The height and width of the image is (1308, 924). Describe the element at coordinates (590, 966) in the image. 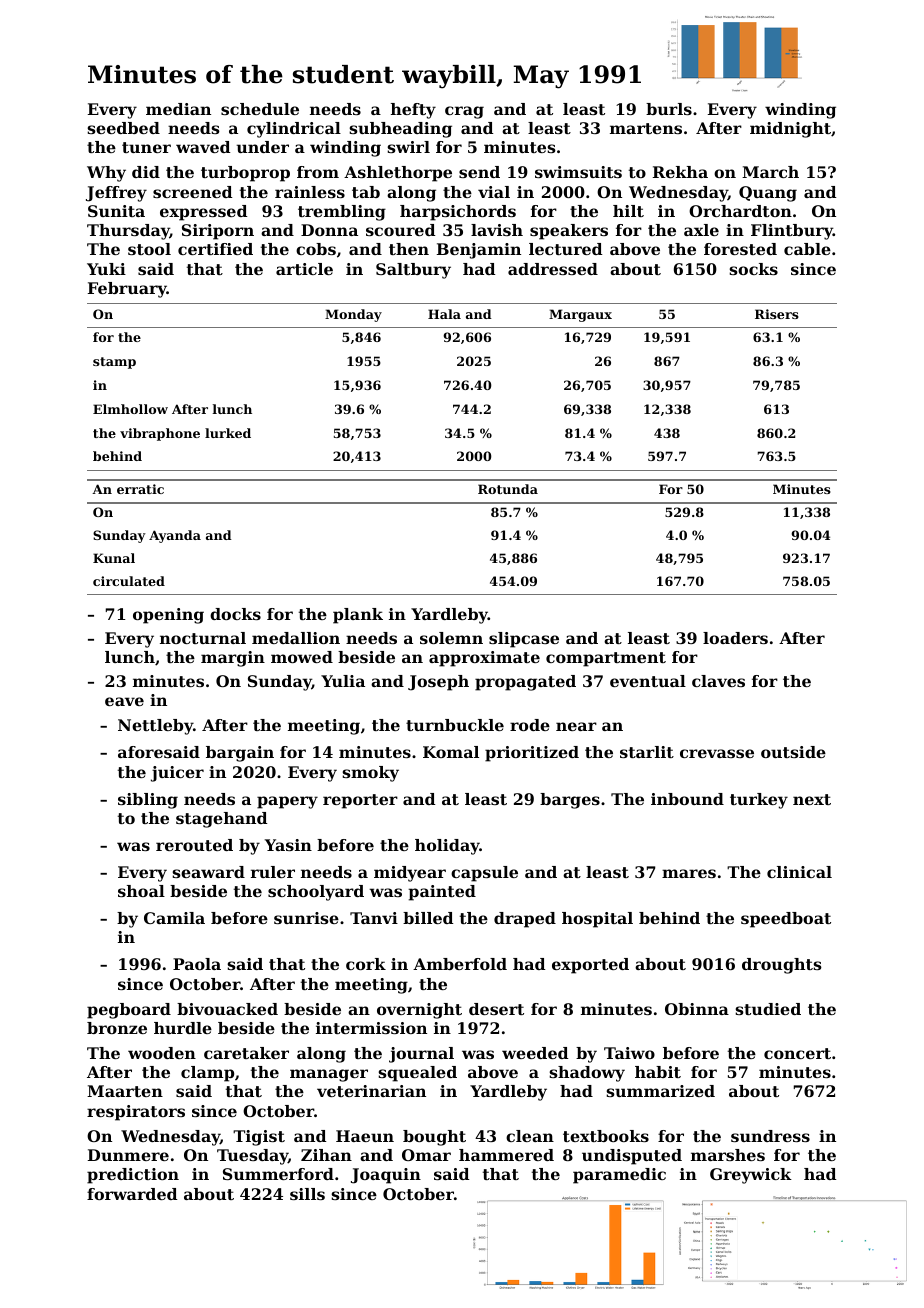

I see `exported` at that location.
